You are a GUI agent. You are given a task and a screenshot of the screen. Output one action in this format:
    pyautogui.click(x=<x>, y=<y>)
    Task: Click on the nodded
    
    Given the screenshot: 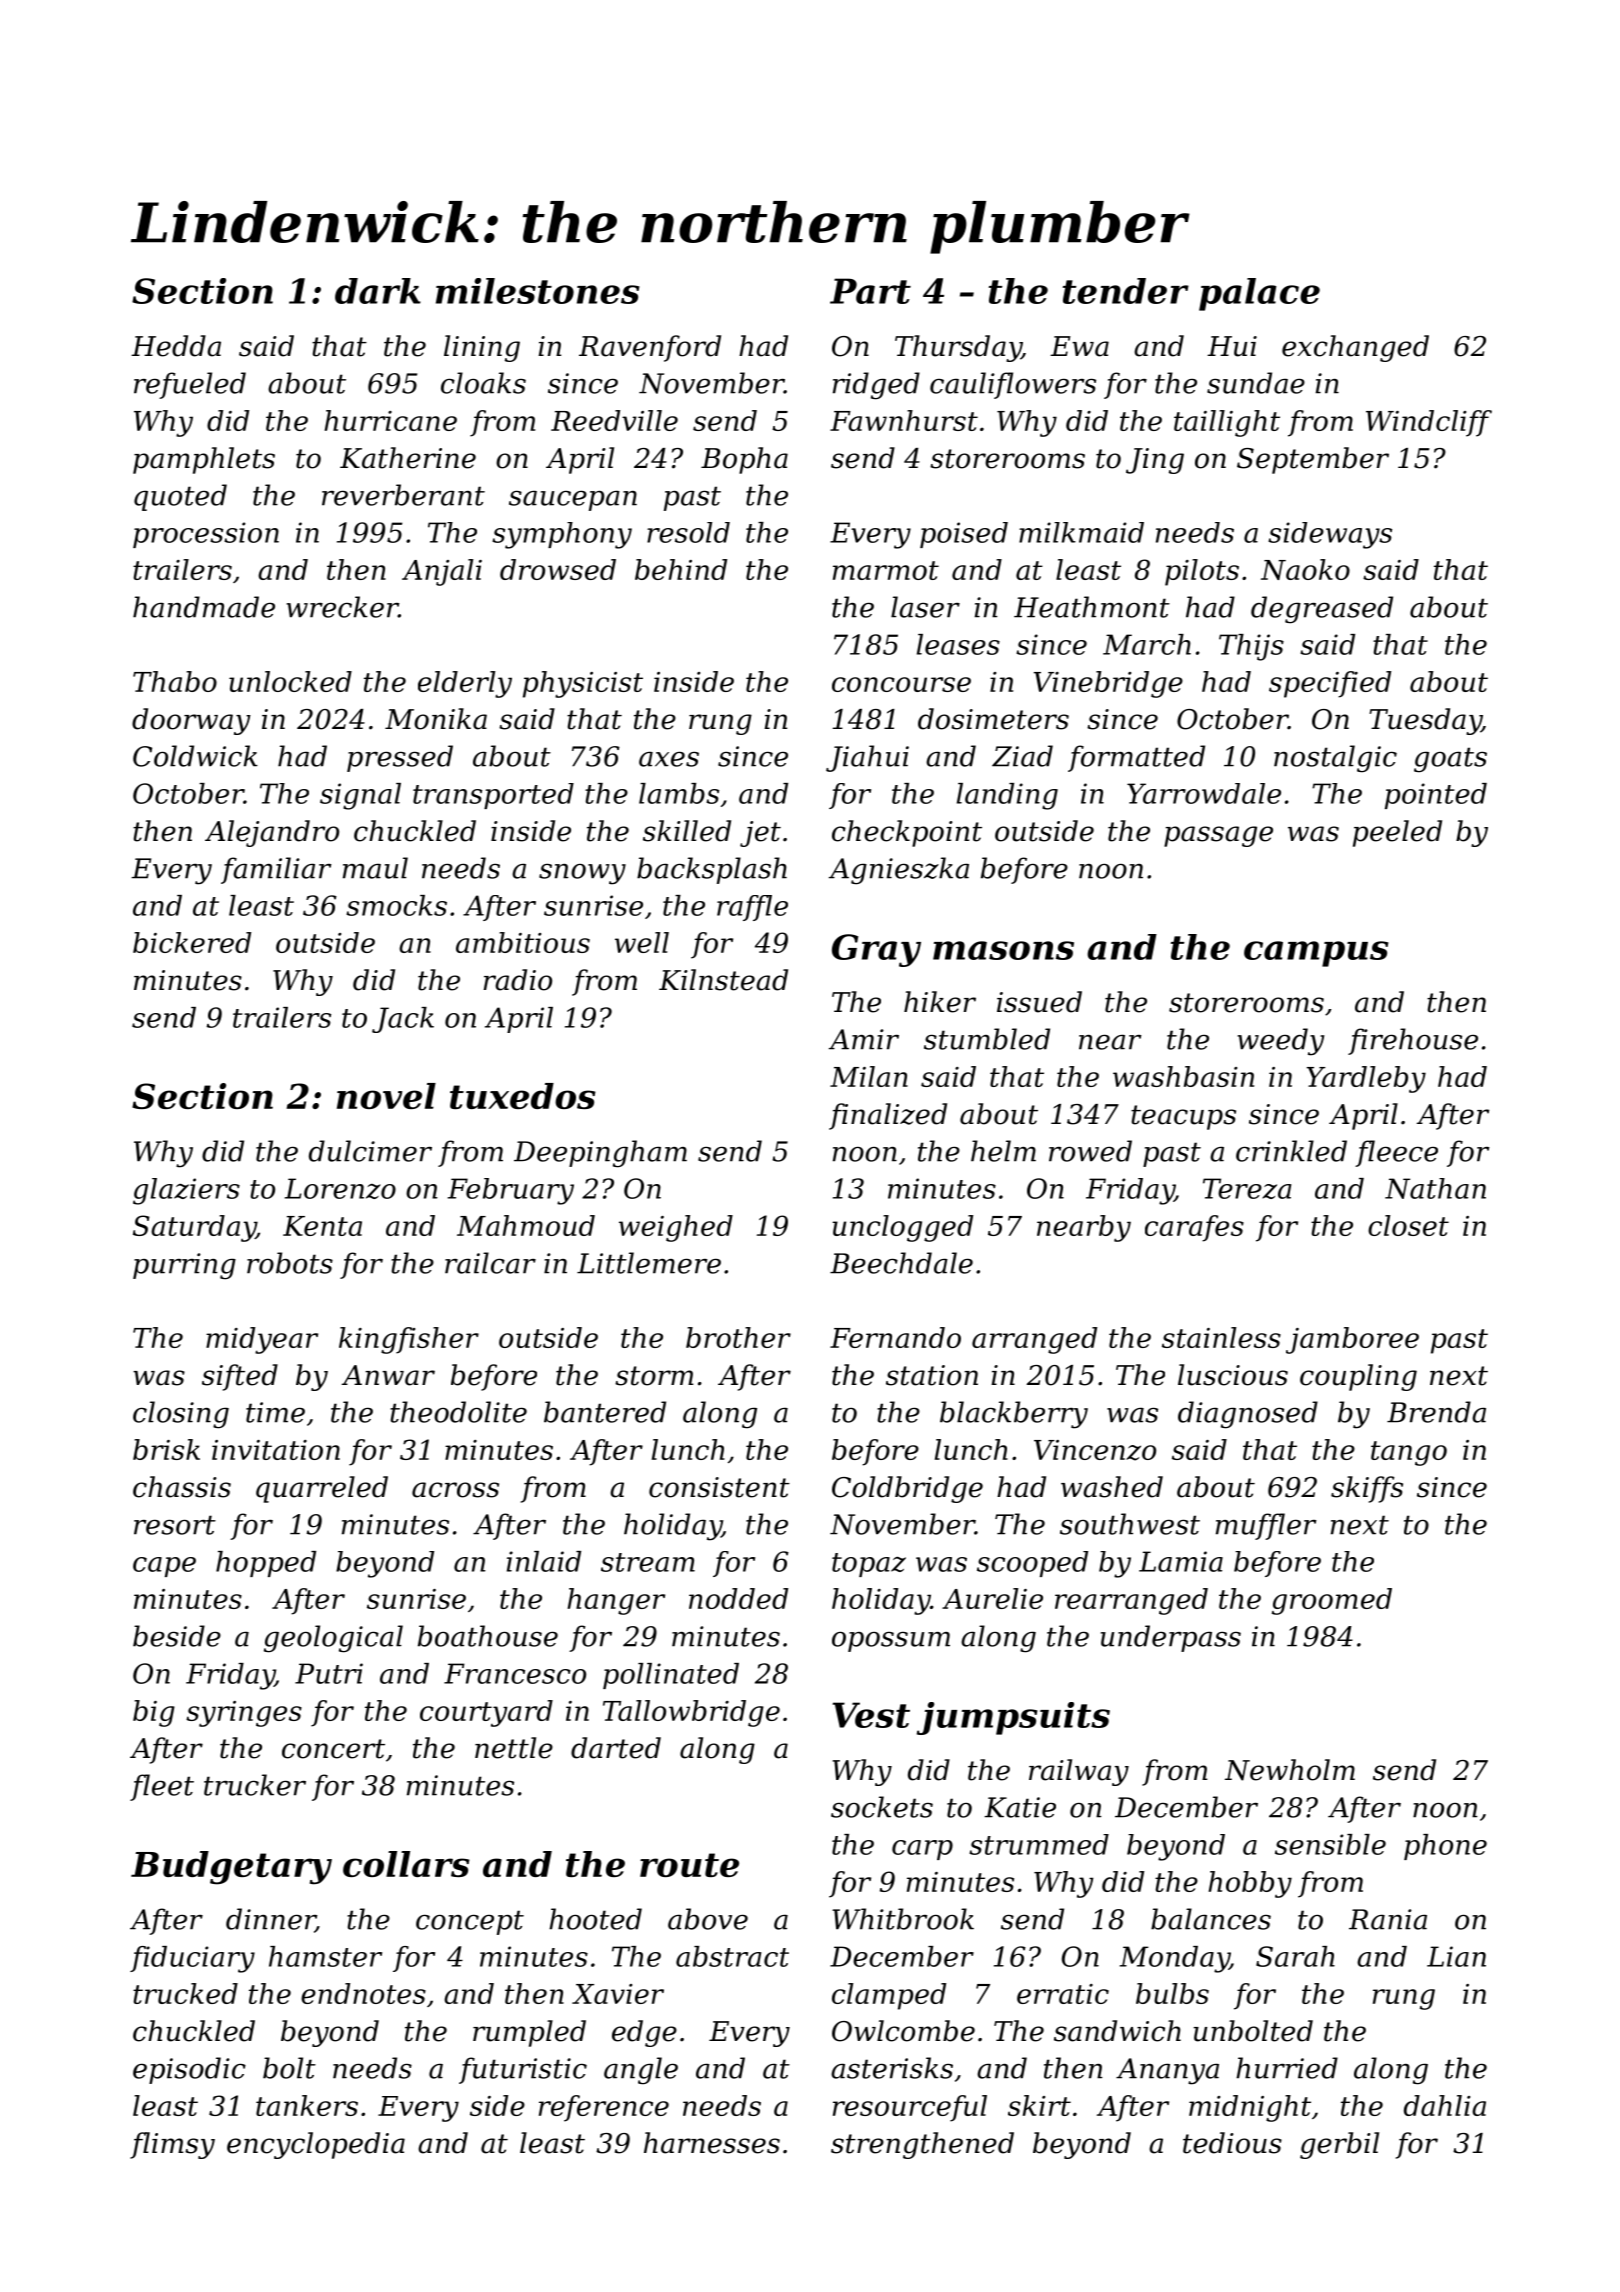 What is the action you would take?
    pyautogui.click(x=738, y=1598)
